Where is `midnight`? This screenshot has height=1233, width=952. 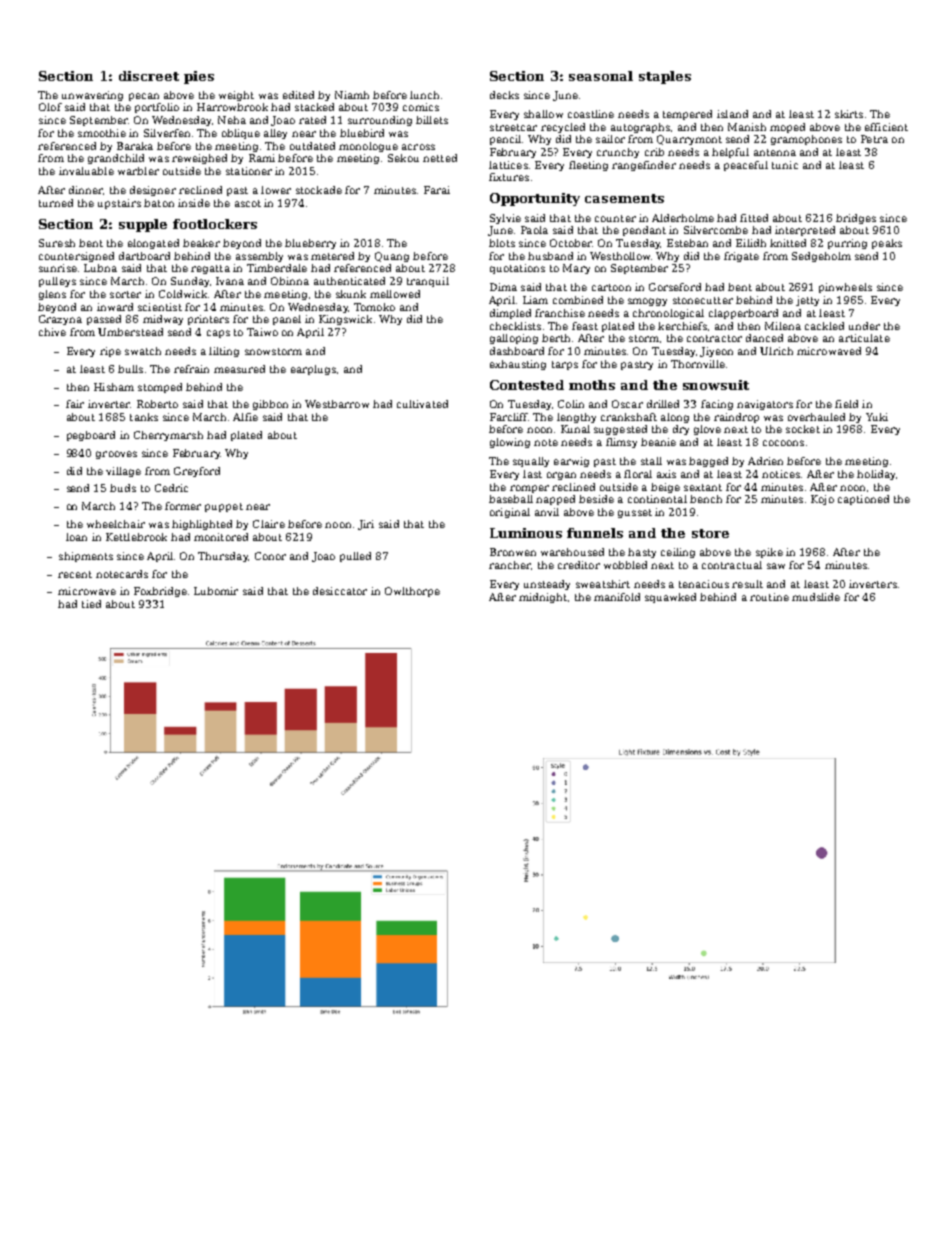
midnight is located at coordinates (543, 598).
